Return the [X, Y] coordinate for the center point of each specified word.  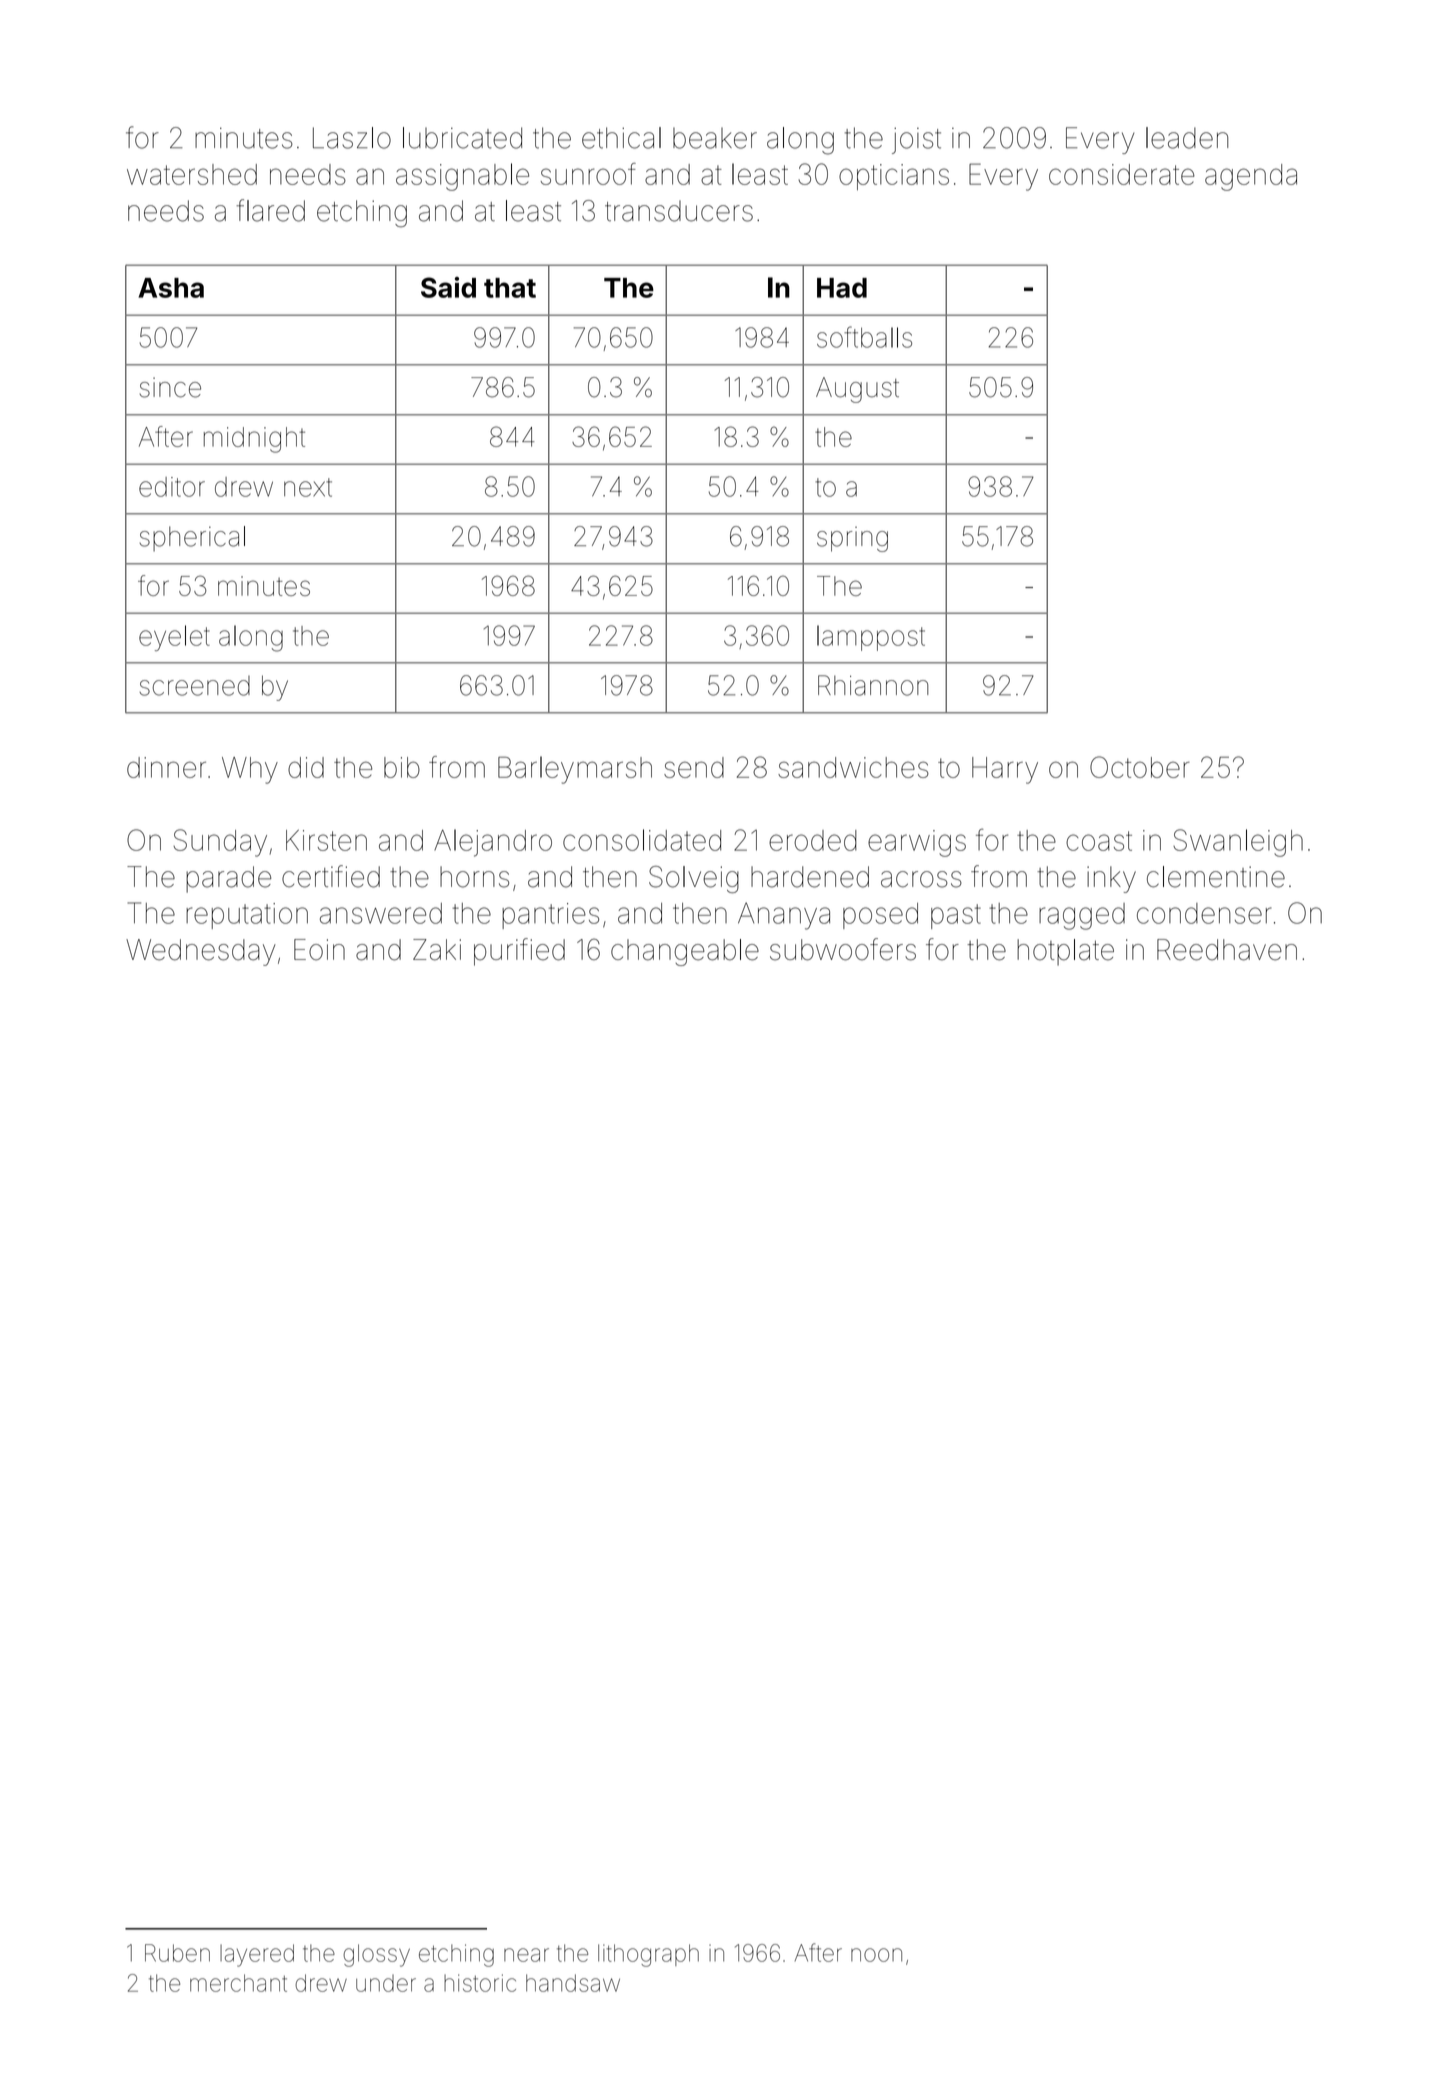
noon [876, 1955]
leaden [1187, 138]
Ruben [177, 1953]
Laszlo [352, 138]
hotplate [1065, 952]
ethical [621, 138]
